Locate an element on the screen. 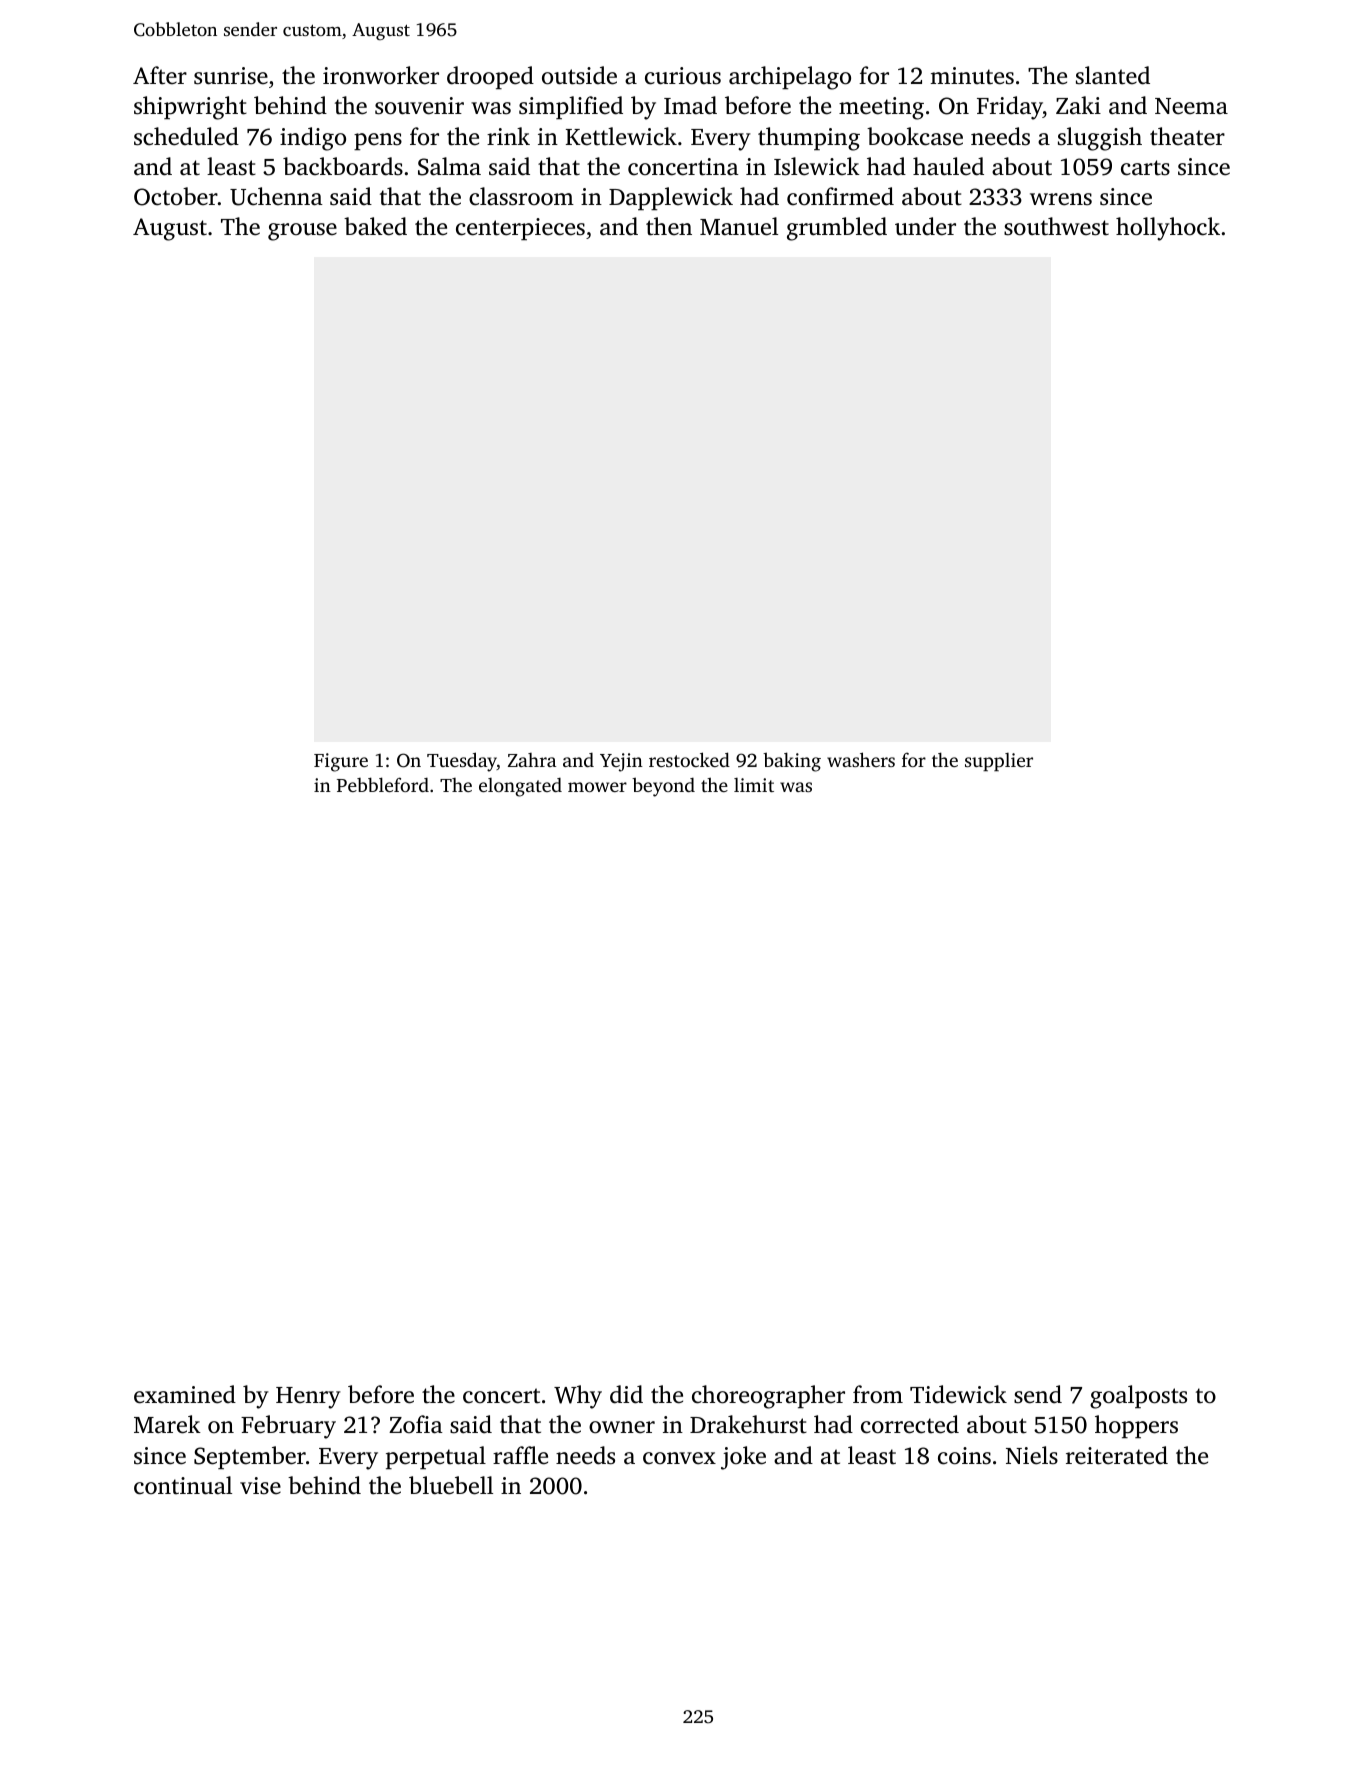  vise is located at coordinates (260, 1486).
